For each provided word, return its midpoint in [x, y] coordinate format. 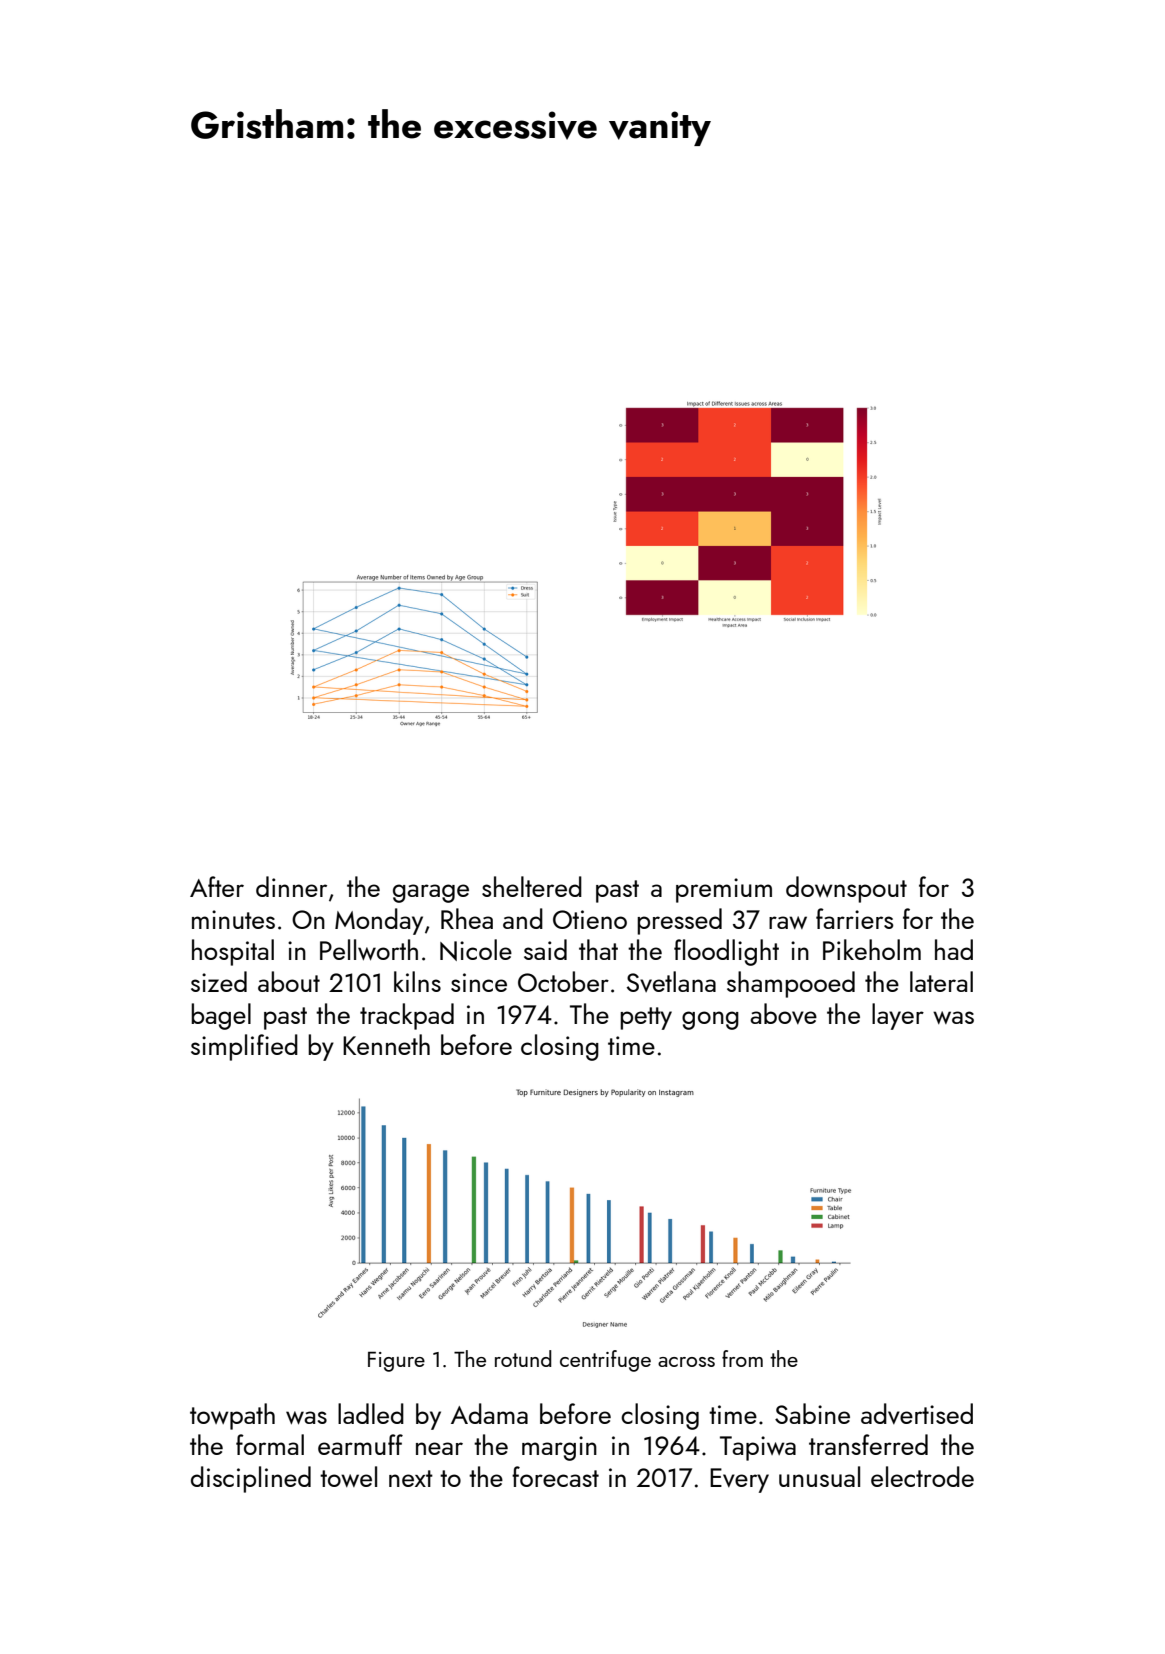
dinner [291, 886]
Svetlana [671, 981]
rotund [523, 1358]
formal [270, 1444]
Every [739, 1480]
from [742, 1358]
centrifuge [605, 1361]
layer [898, 1016]
